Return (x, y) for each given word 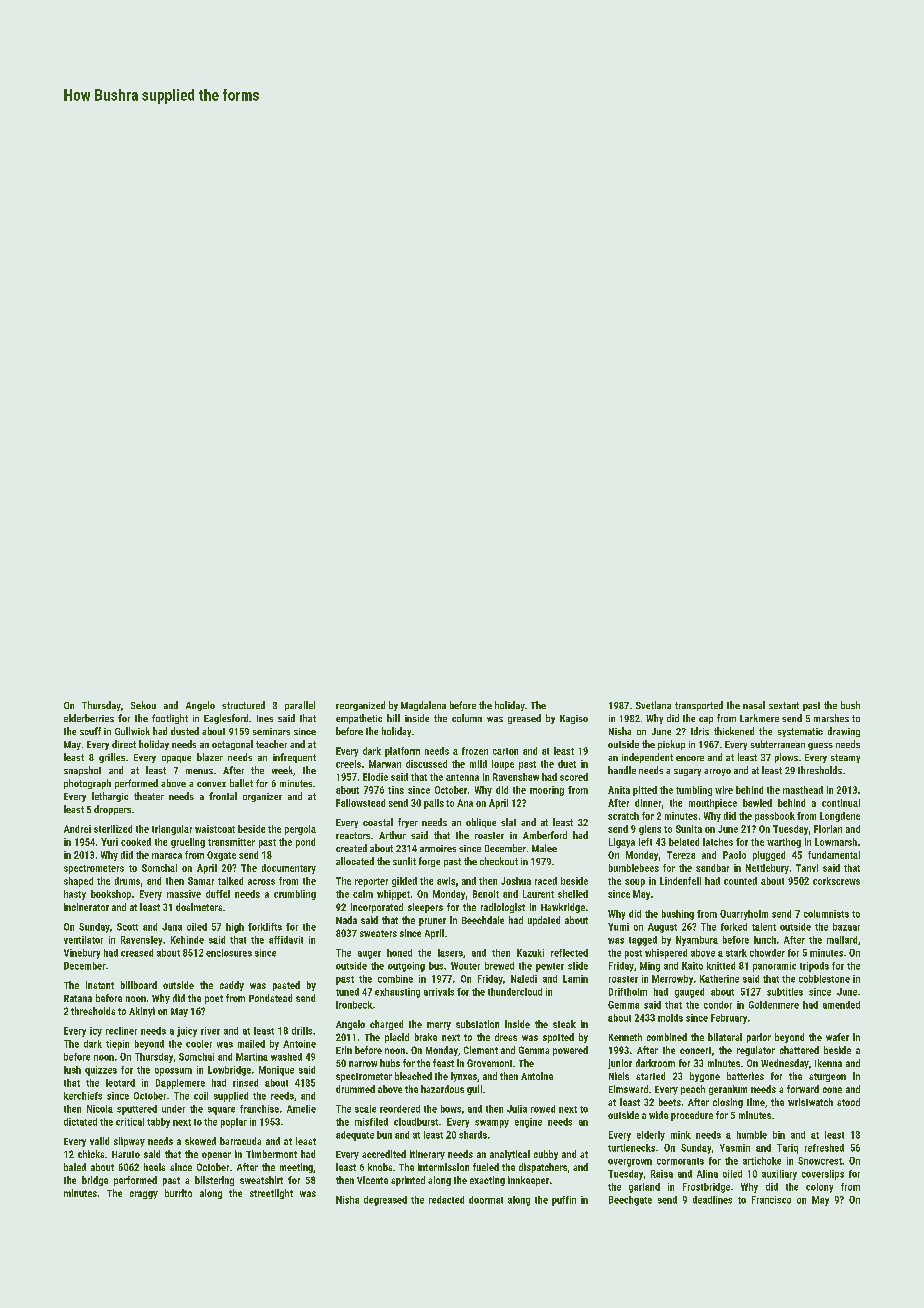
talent (764, 927)
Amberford (545, 835)
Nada (346, 920)
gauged (689, 993)
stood (848, 1102)
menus (199, 771)
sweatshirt (261, 1180)
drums (127, 881)
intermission (443, 1167)
